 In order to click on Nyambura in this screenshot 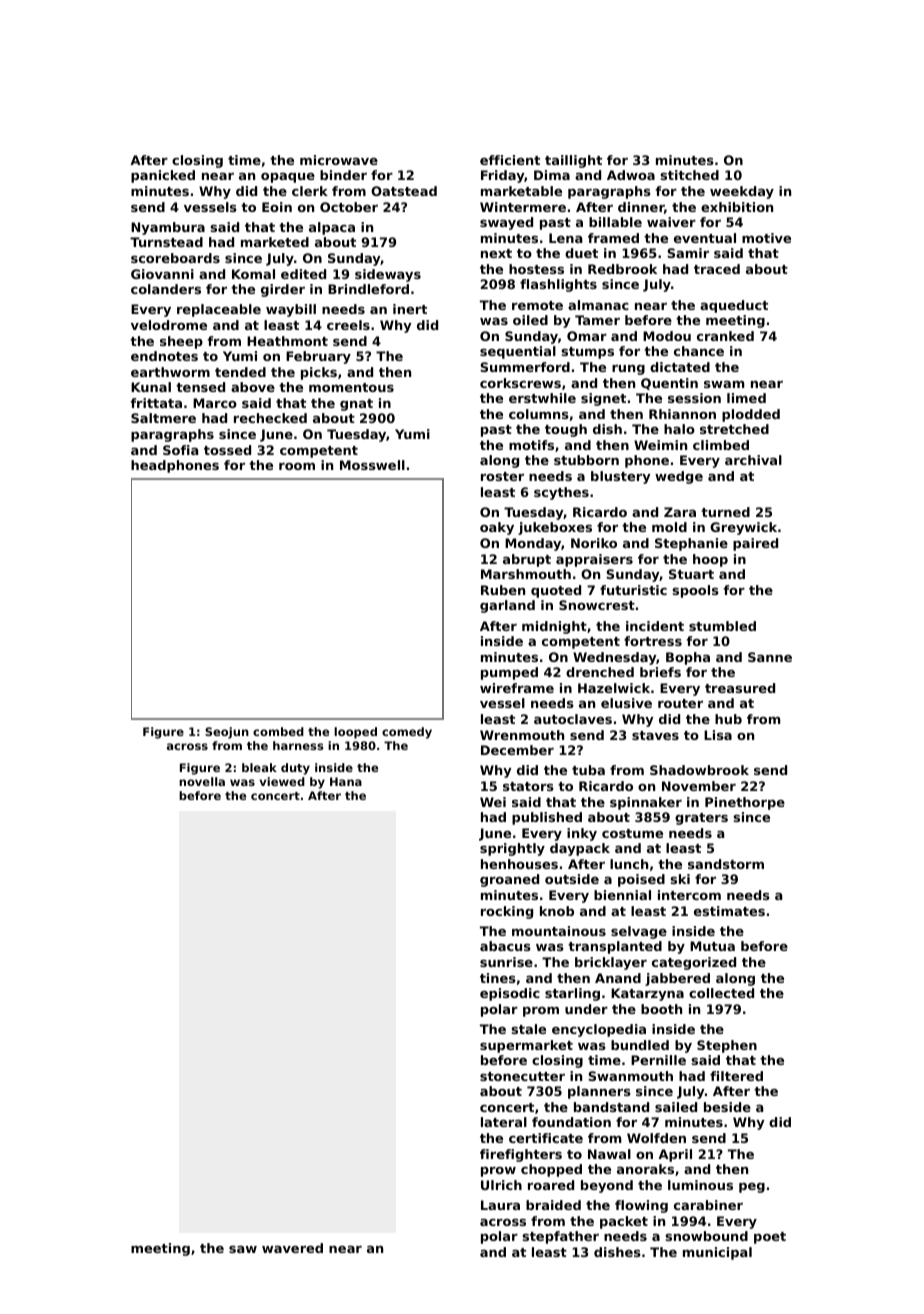, I will do `click(168, 228)`.
